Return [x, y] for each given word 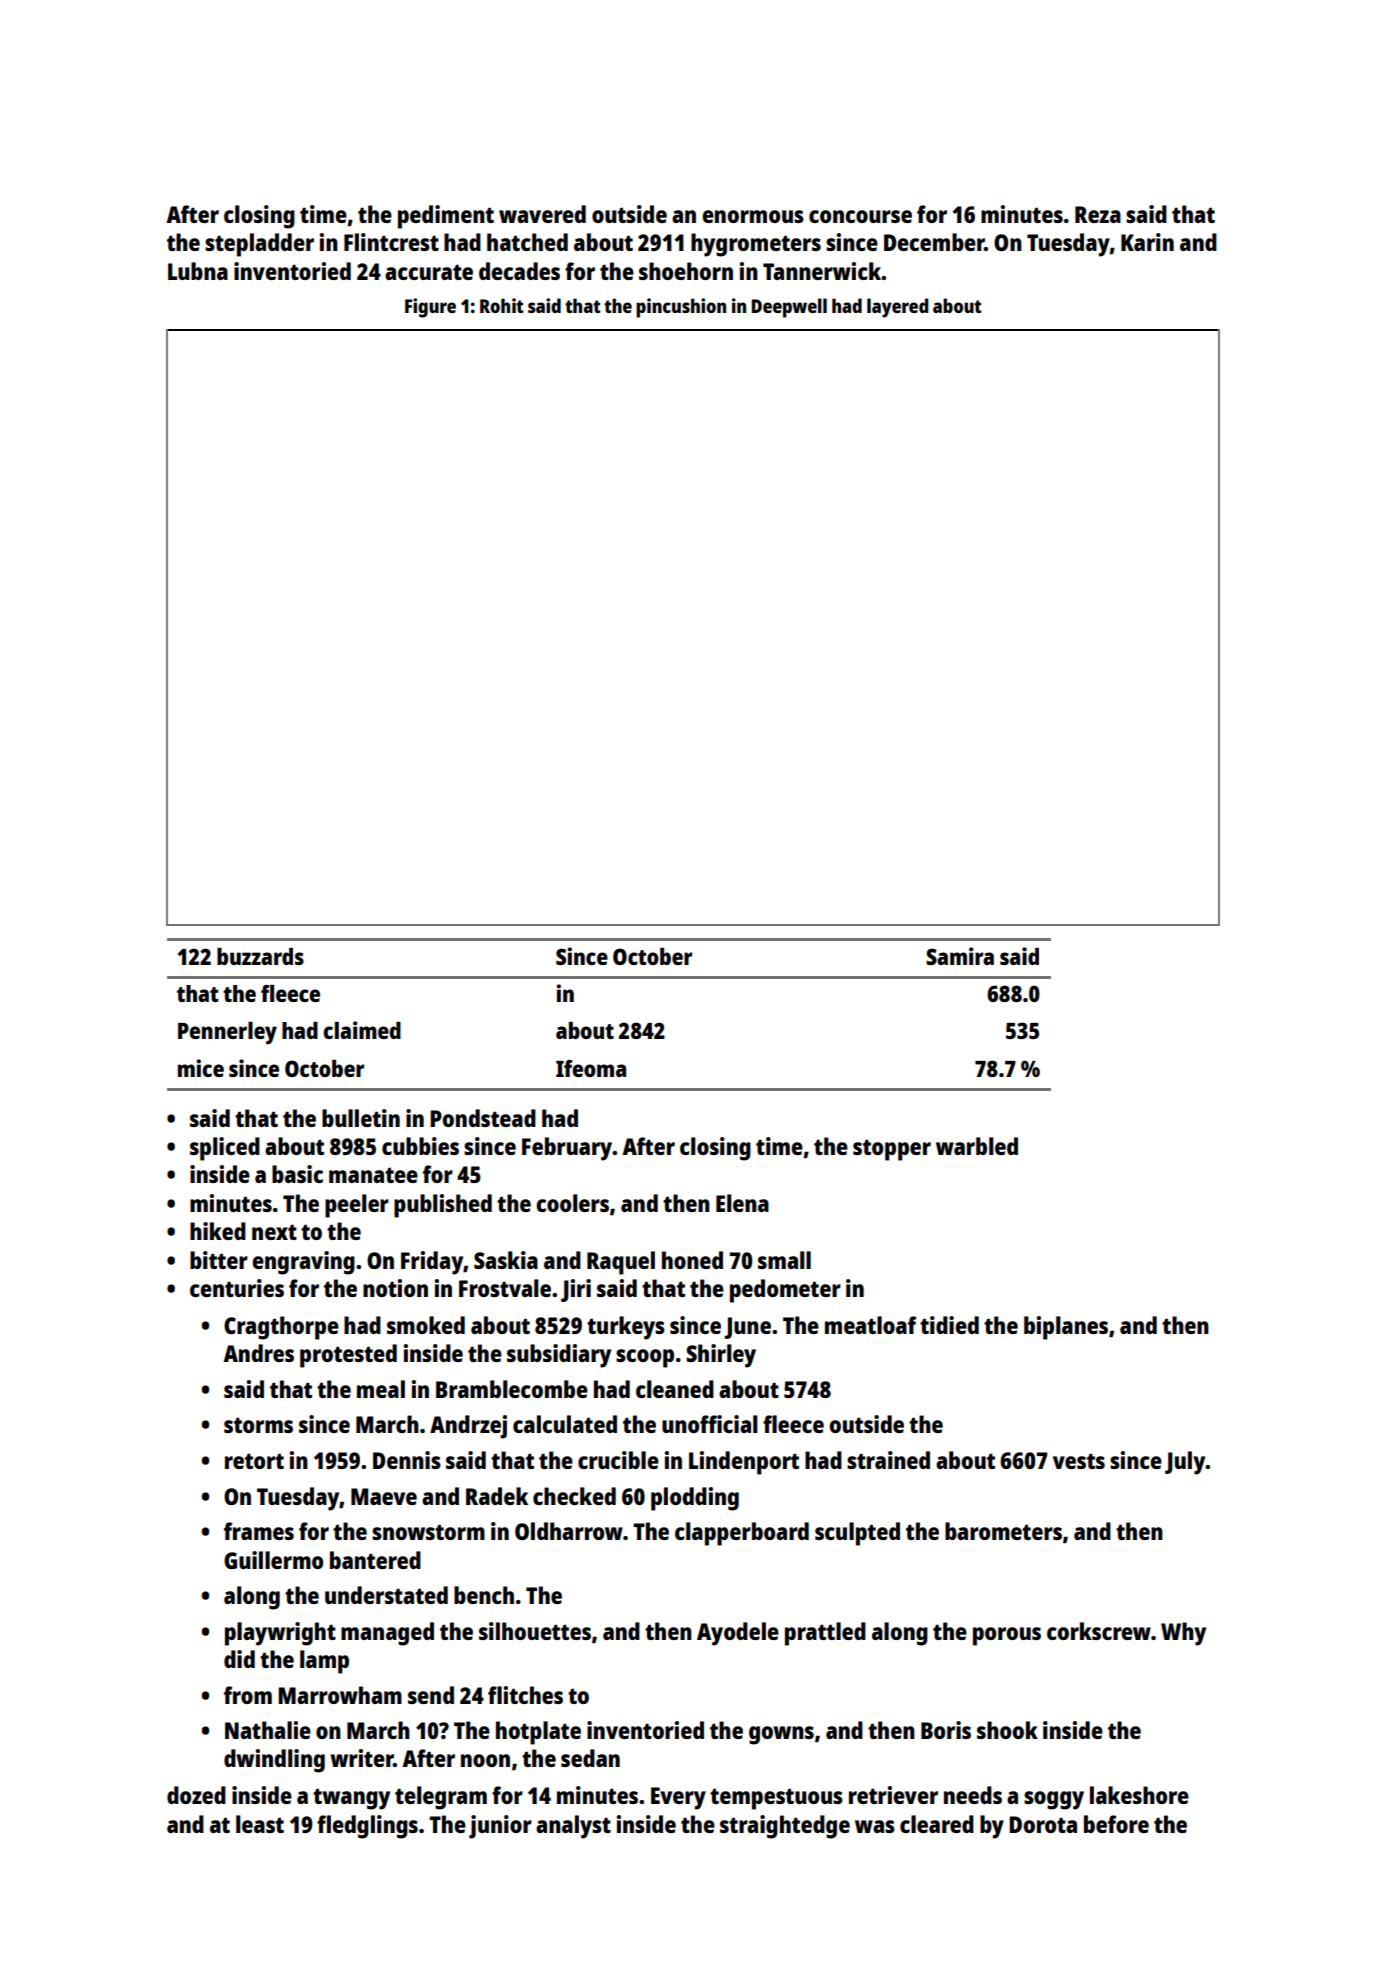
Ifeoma [591, 1068]
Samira [960, 956]
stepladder [259, 245]
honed [692, 1260]
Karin [1147, 242]
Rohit [502, 305]
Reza [1098, 214]
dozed [196, 1795]
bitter [219, 1260]
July [1185, 1463]
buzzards [260, 956]
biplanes [1066, 1328]
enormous [753, 216]
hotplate [538, 1733]
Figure [430, 308]
